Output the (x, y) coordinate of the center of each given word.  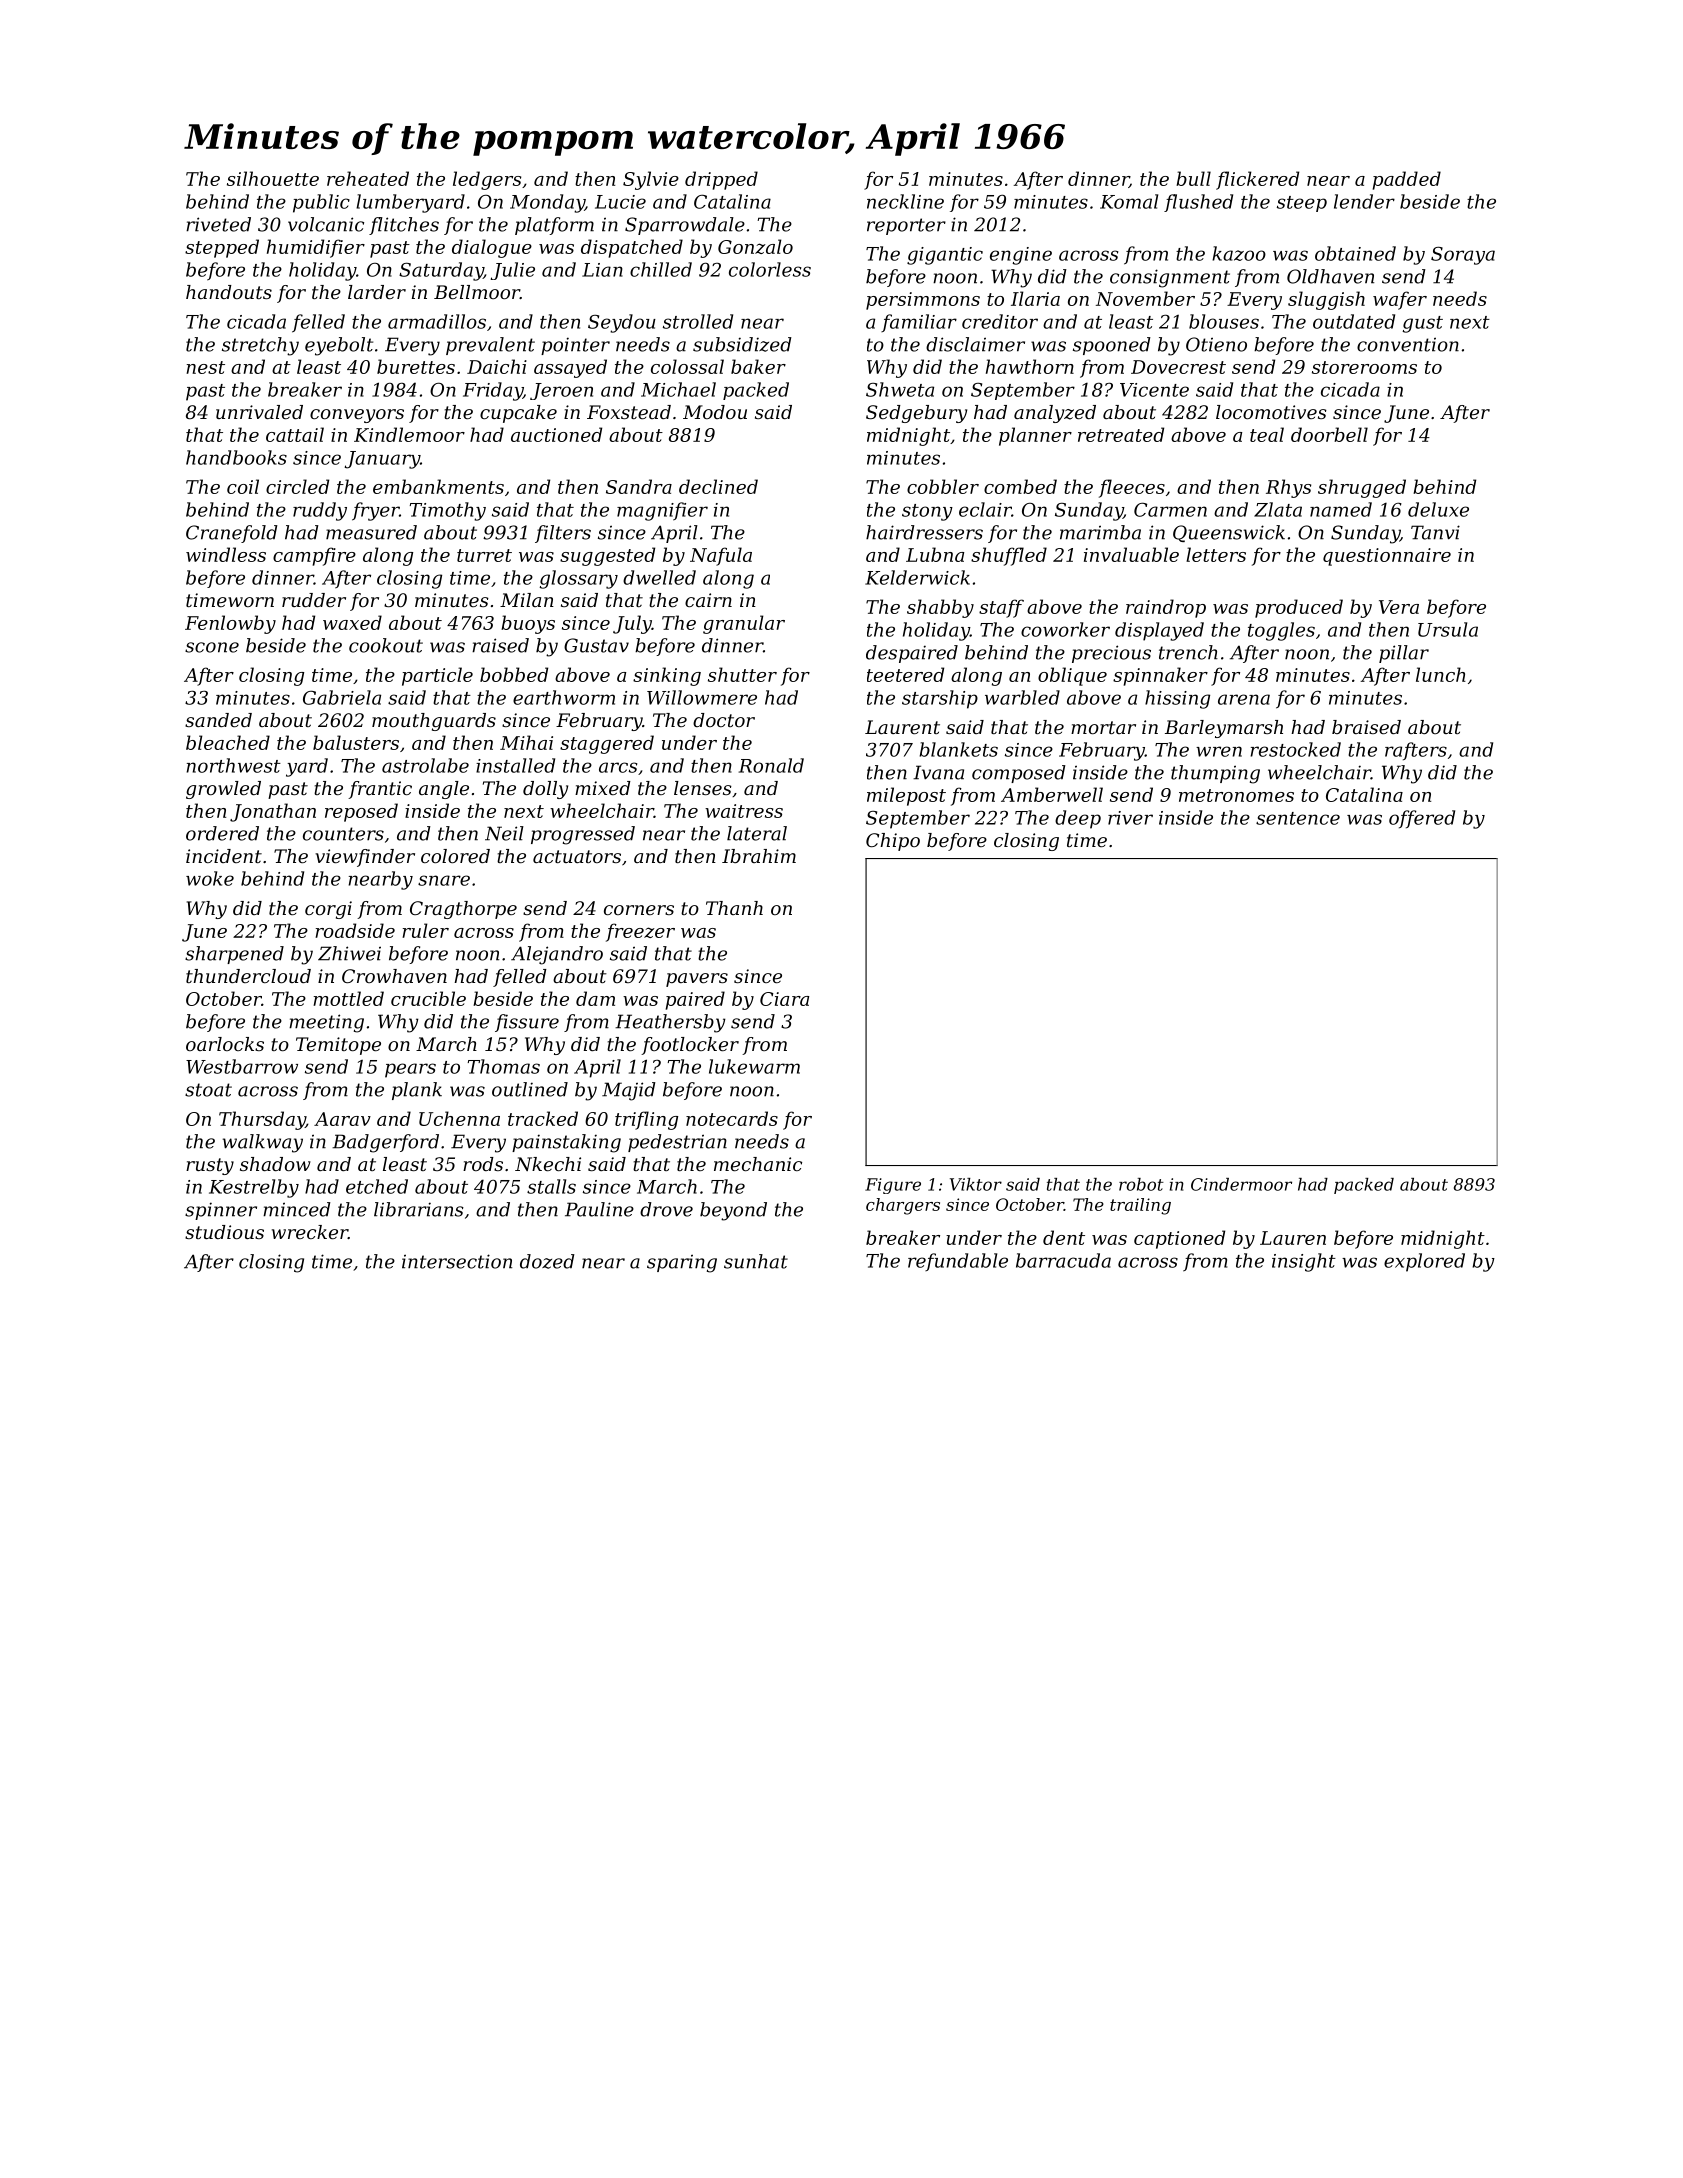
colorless (770, 269)
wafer (1400, 300)
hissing (1177, 699)
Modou (715, 412)
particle (437, 676)
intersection (457, 1261)
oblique (1072, 676)
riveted (218, 224)
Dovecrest (1178, 367)
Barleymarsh (1224, 729)
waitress (744, 811)
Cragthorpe (463, 910)
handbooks (236, 457)
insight (1304, 1262)
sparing (682, 1263)
